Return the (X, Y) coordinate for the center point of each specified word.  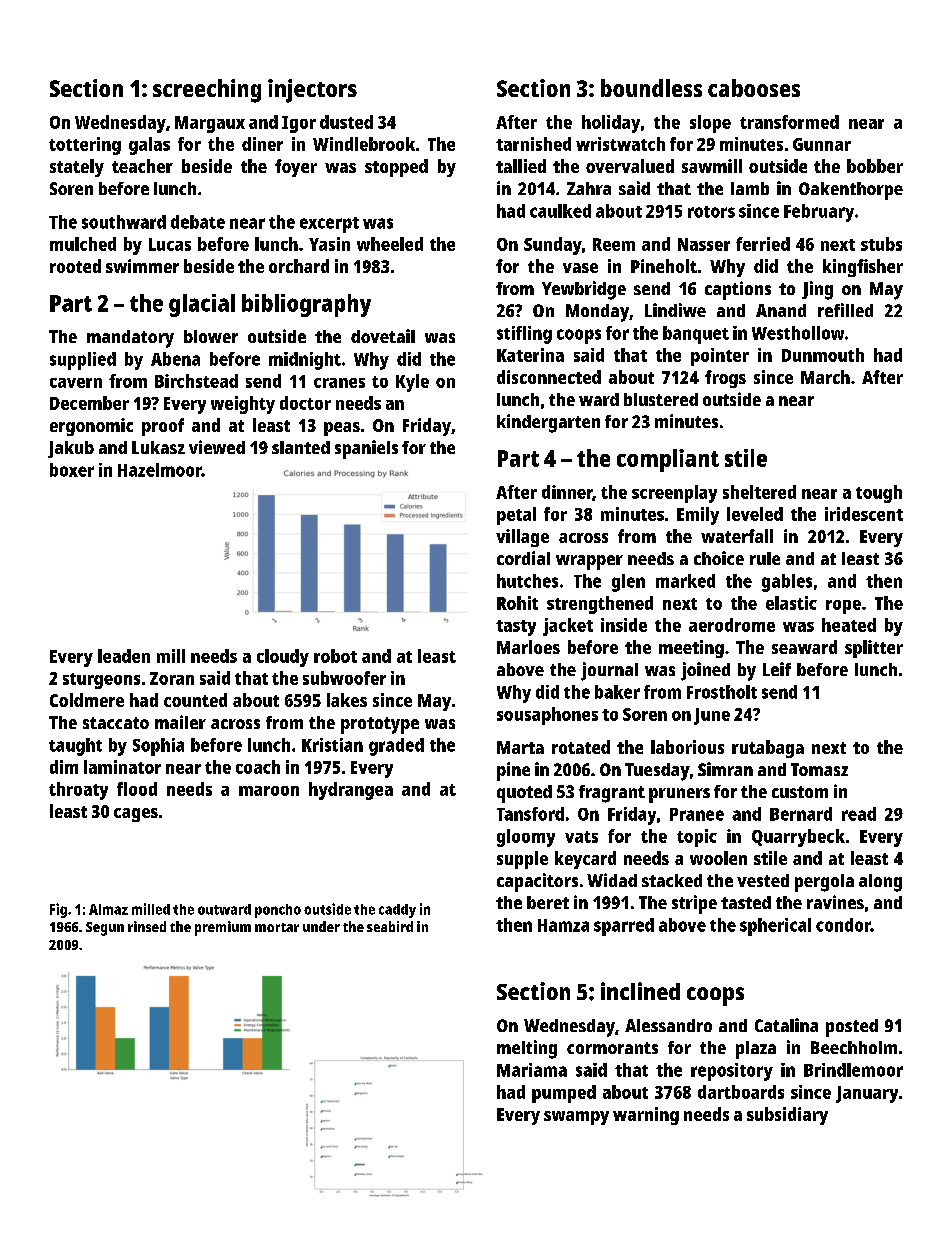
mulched (83, 244)
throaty (78, 791)
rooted (75, 266)
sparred (624, 927)
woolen (718, 858)
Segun (105, 929)
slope (710, 124)
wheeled (390, 244)
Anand (781, 310)
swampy (576, 1118)
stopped (396, 168)
